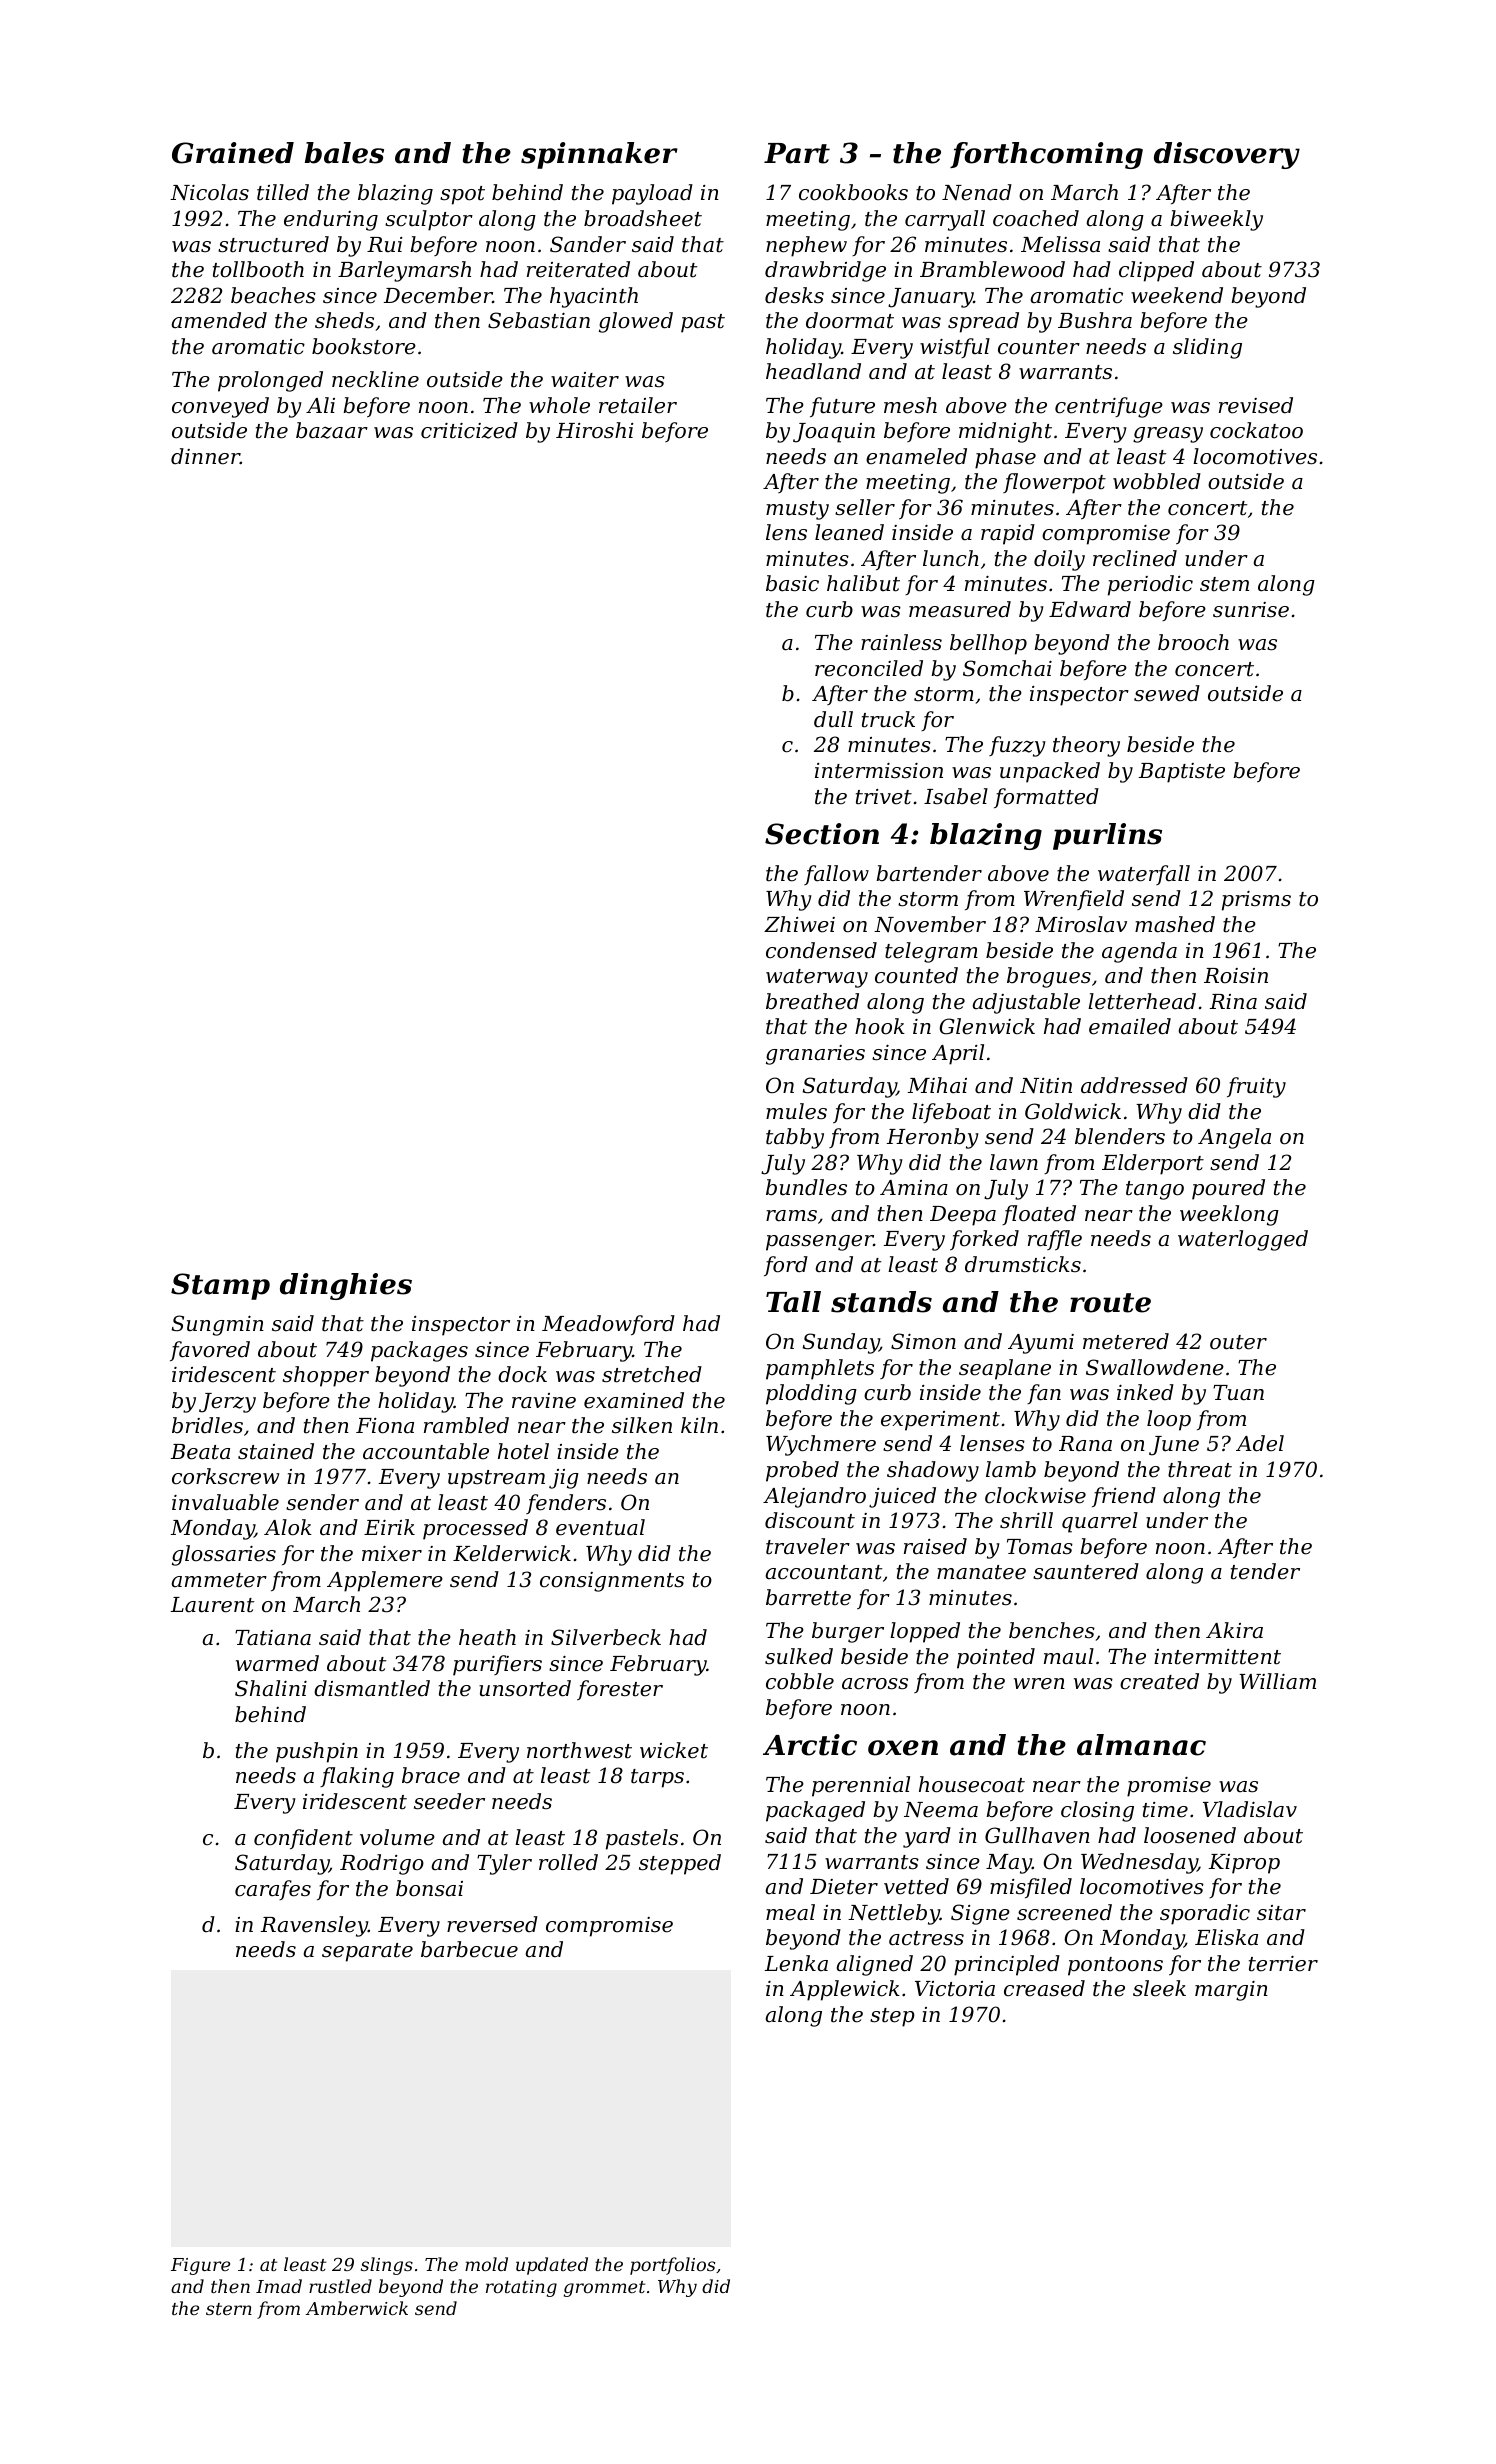 The height and width of the screenshot is (2464, 1496). What do you see at coordinates (643, 218) in the screenshot?
I see `broadsheet` at bounding box center [643, 218].
